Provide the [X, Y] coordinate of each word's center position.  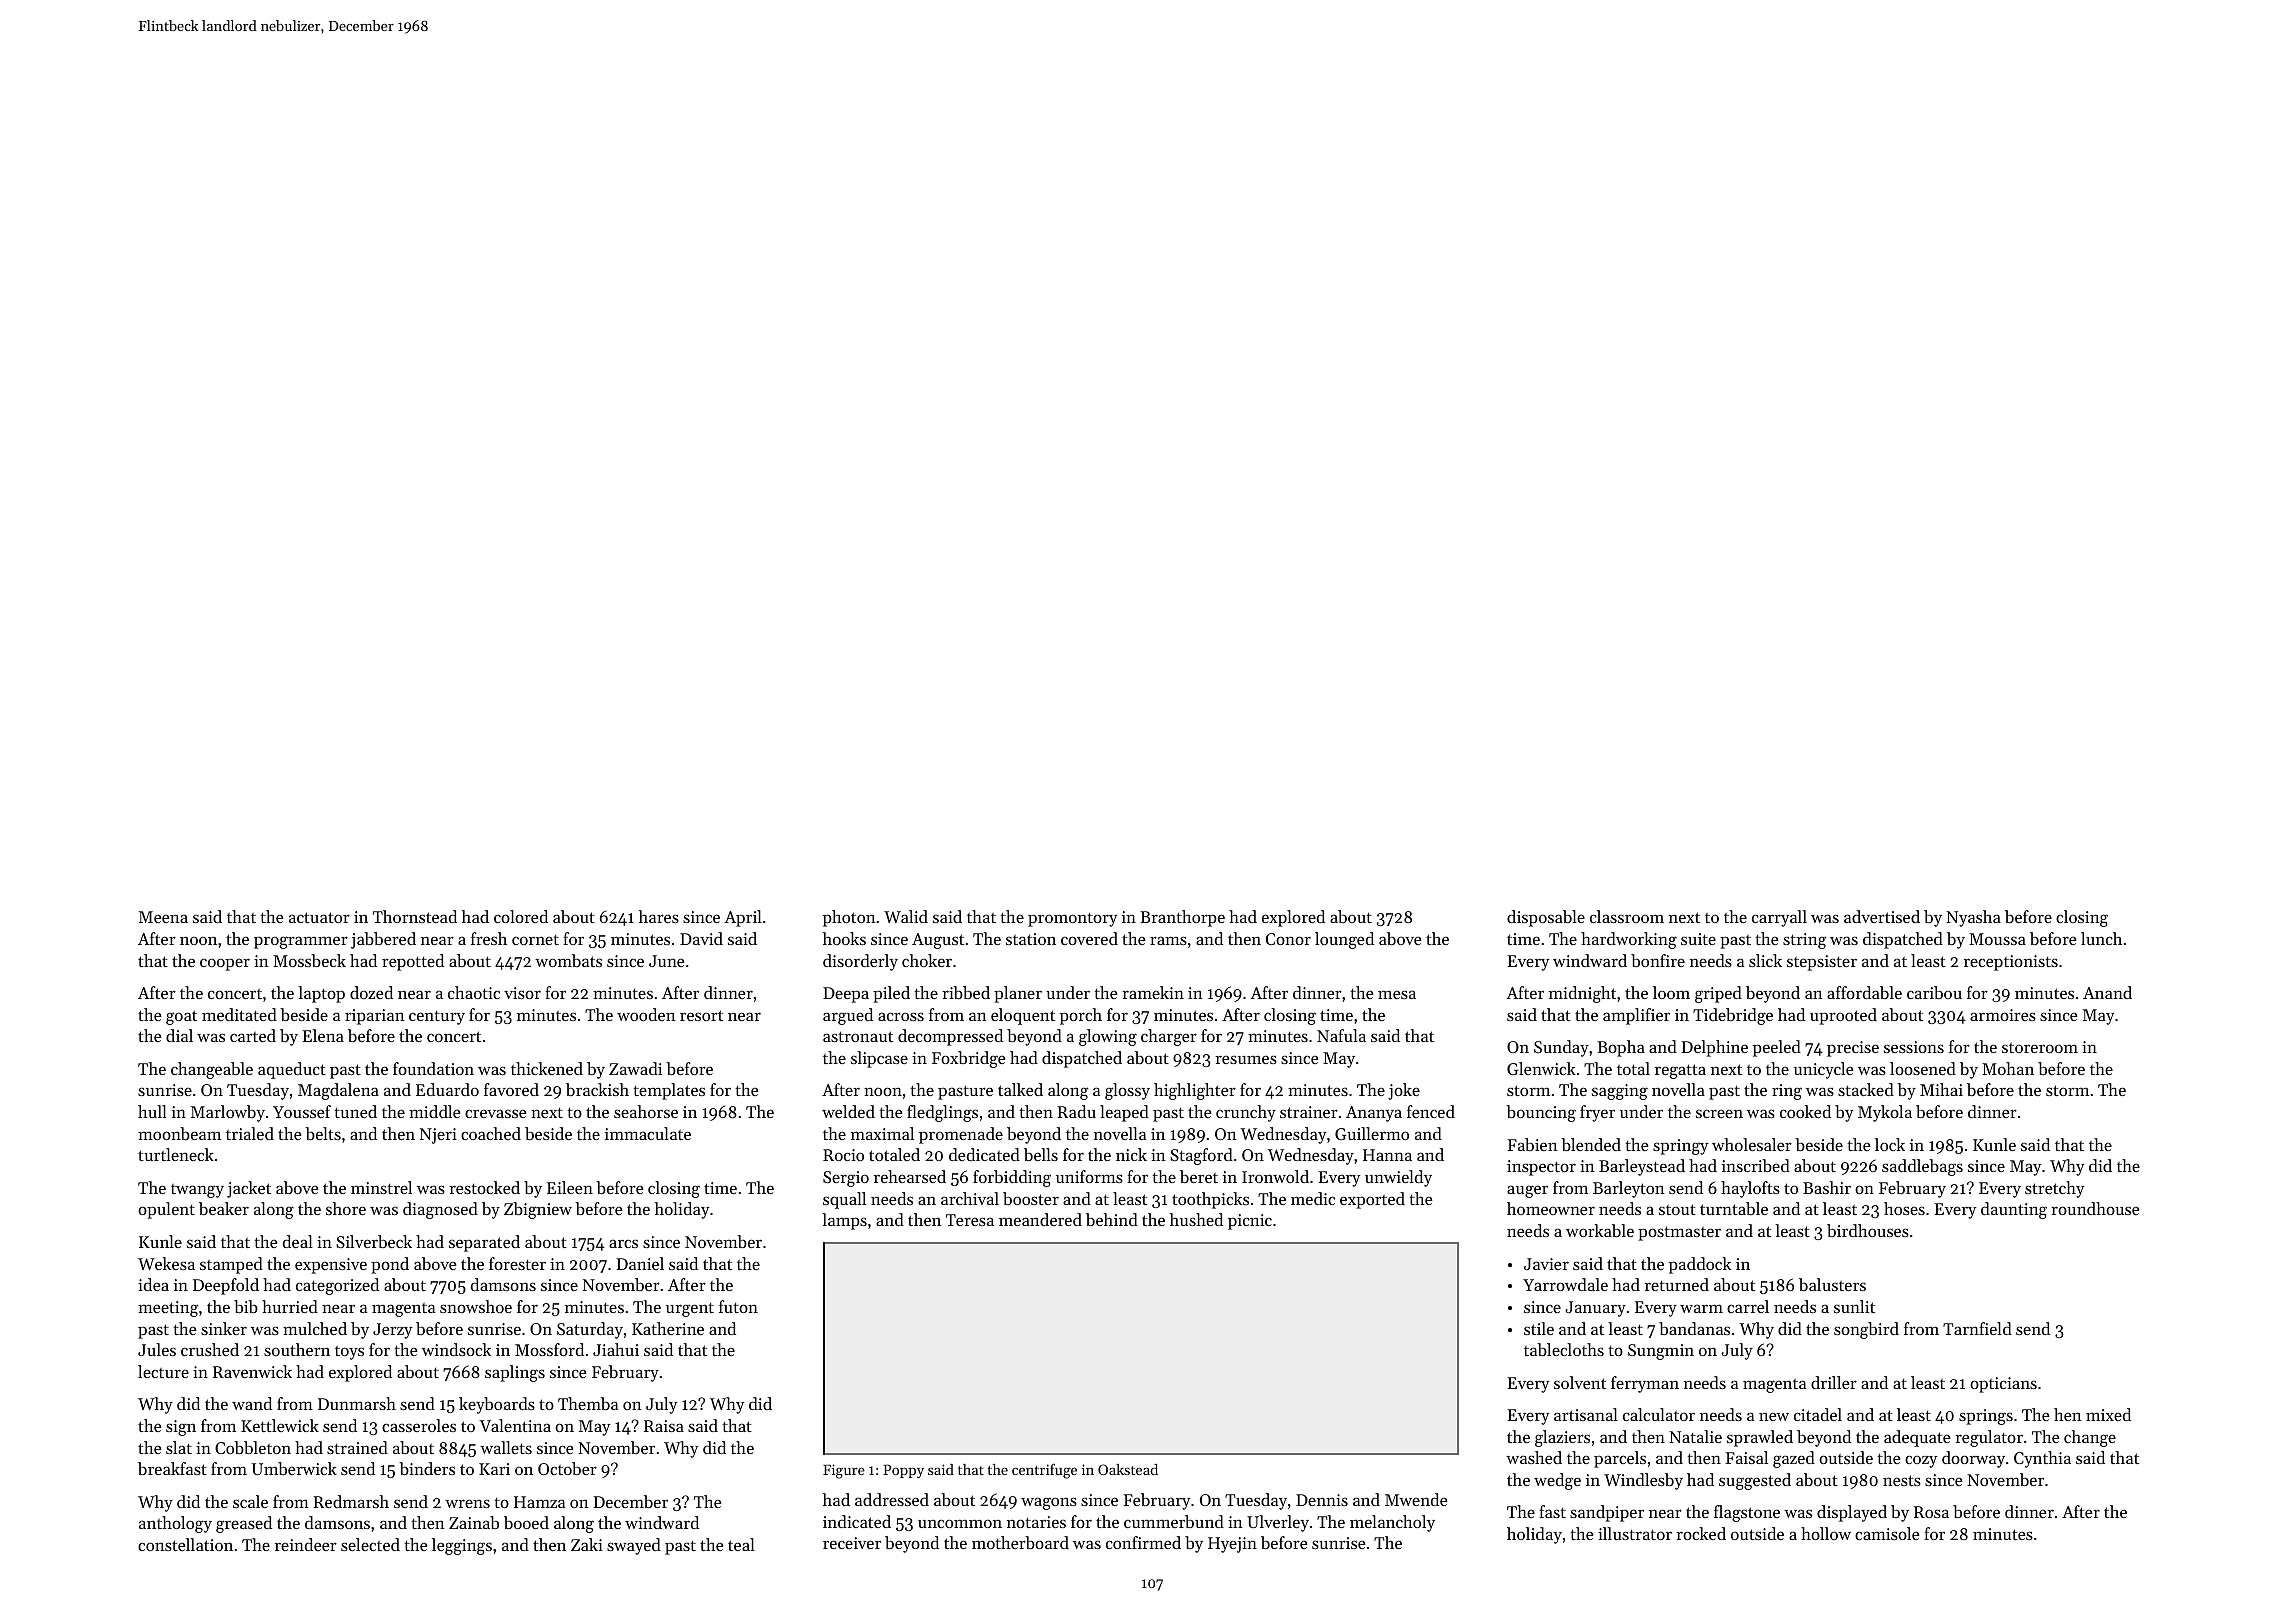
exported [1372, 1200]
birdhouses [1868, 1230]
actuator [319, 917]
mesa [1397, 994]
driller [1834, 1382]
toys [349, 1353]
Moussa [1997, 939]
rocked [1701, 1533]
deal [298, 1241]
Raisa [664, 1426]
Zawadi [635, 1068]
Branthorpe [1182, 918]
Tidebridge [1733, 1016]
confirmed [1143, 1542]
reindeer [306, 1544]
